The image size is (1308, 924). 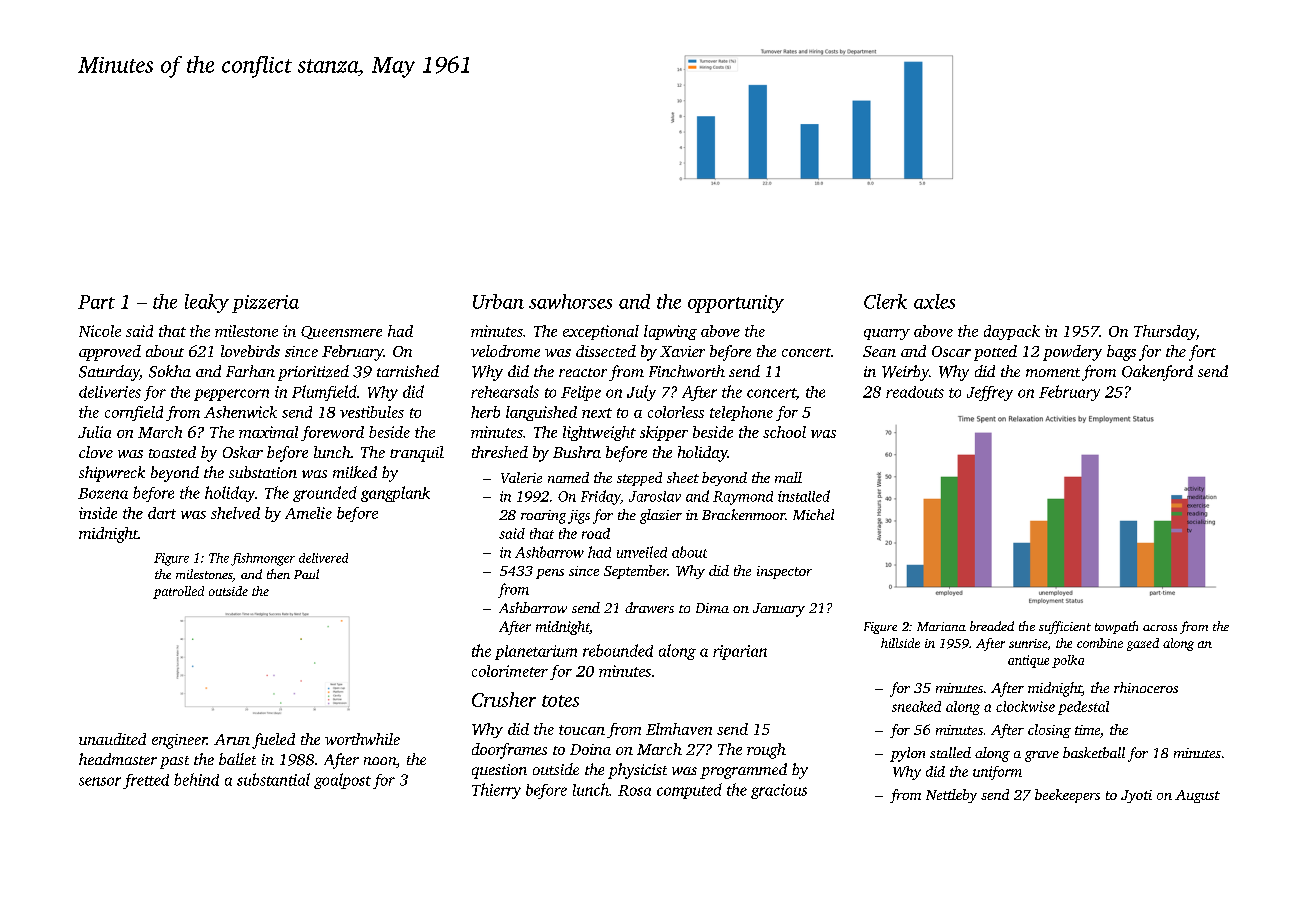 I want to click on Thierry, so click(x=496, y=791).
